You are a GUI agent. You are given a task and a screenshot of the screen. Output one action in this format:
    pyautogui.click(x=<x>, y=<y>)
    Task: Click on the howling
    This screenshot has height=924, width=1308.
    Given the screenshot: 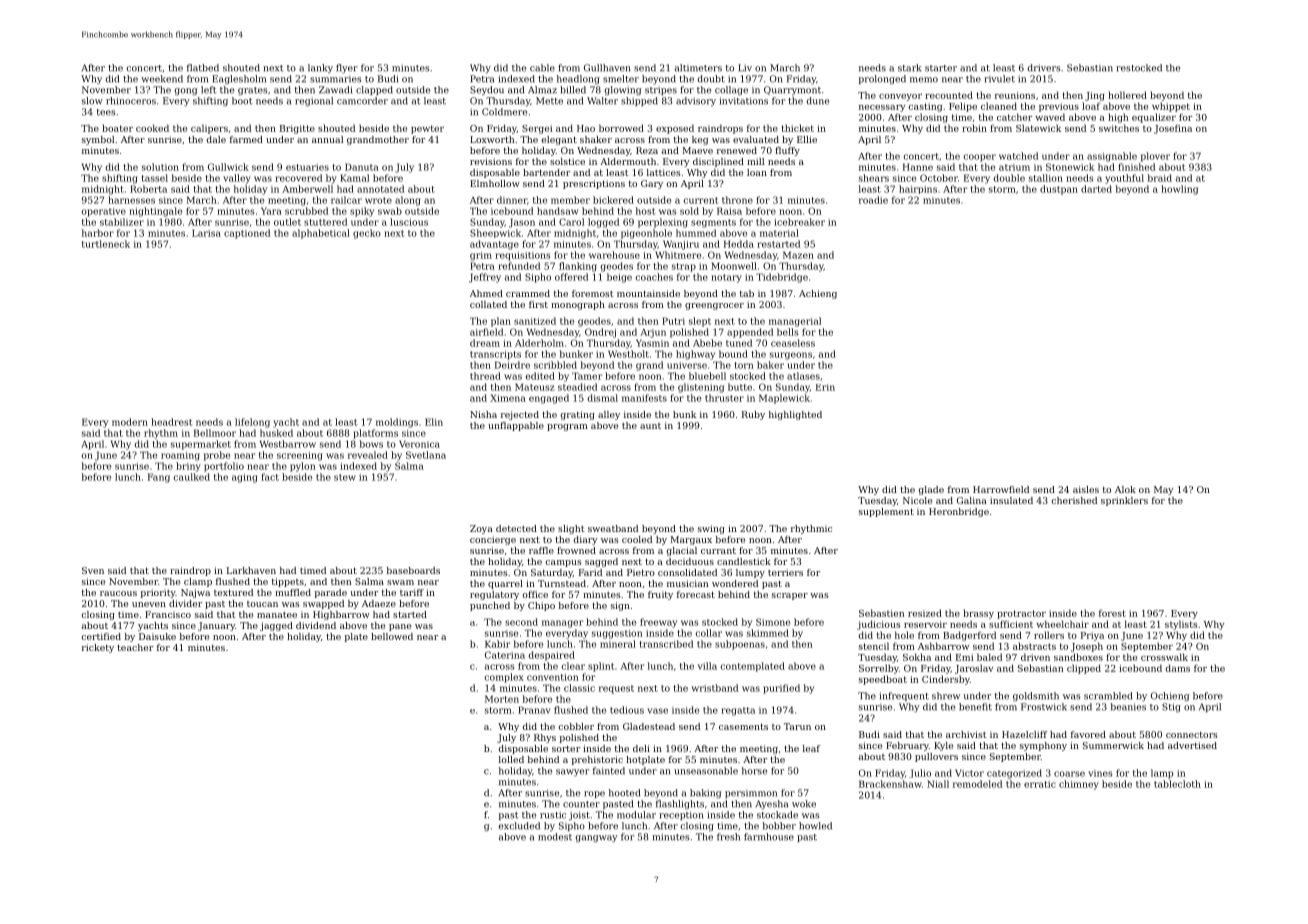 What is the action you would take?
    pyautogui.click(x=1179, y=190)
